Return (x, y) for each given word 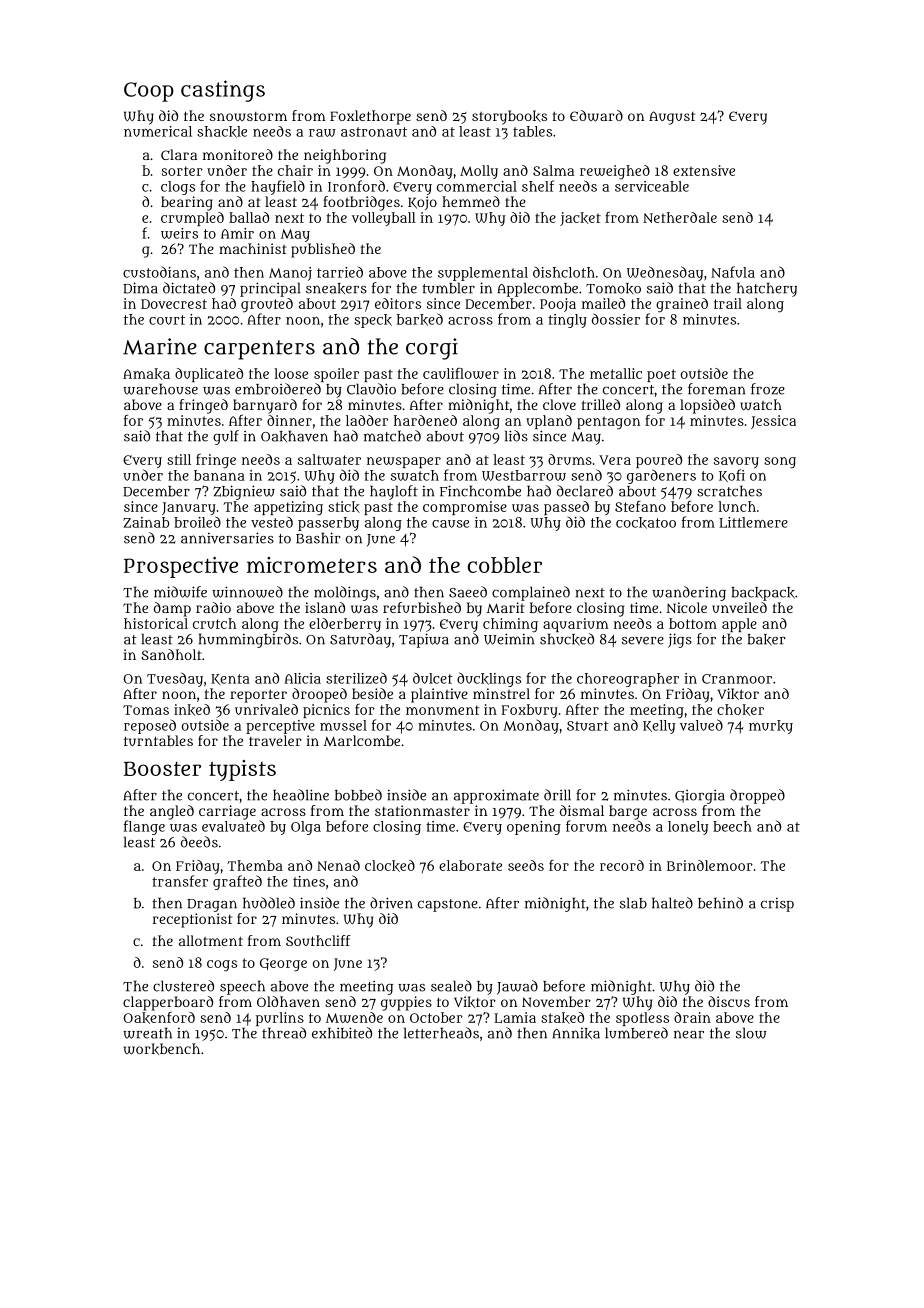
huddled (269, 903)
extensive (704, 170)
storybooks (509, 117)
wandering (689, 593)
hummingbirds (248, 640)
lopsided (707, 406)
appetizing (288, 508)
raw (322, 133)
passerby (328, 524)
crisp (777, 905)
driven (391, 903)
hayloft (394, 492)
